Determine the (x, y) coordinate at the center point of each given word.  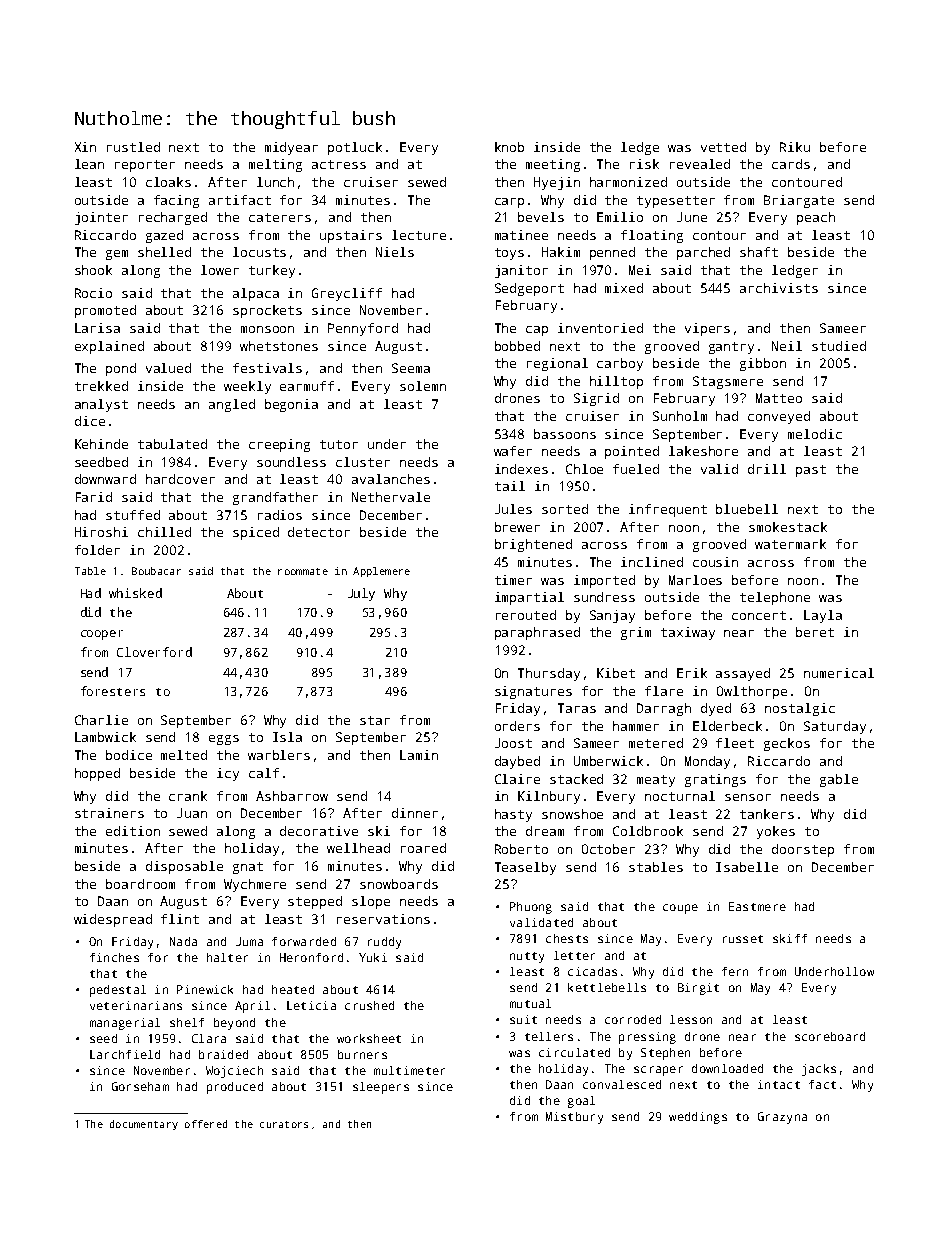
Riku (795, 147)
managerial (125, 1024)
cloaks (168, 182)
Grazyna (782, 1118)
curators (284, 1124)
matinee (521, 235)
